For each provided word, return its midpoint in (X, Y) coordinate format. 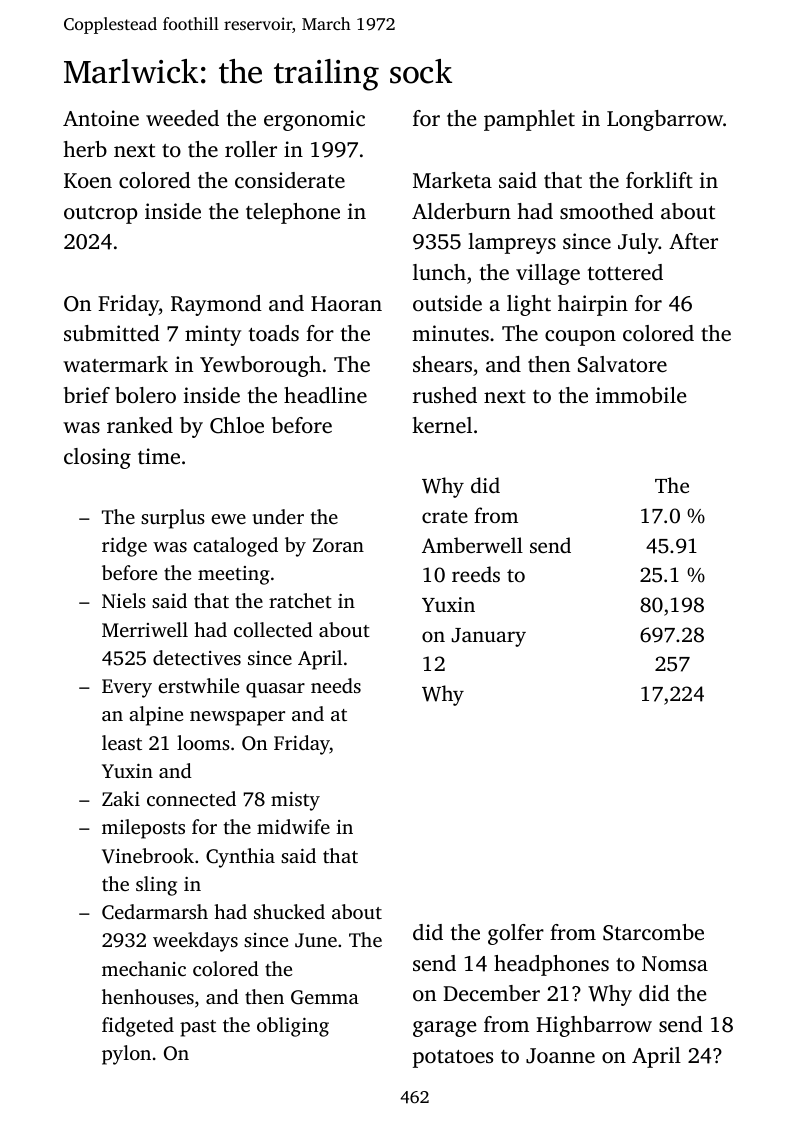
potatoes (453, 1059)
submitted (112, 333)
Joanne (560, 1056)
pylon (126, 1055)
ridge (124, 547)
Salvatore (622, 364)
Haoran (346, 303)
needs (336, 685)
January (489, 637)
